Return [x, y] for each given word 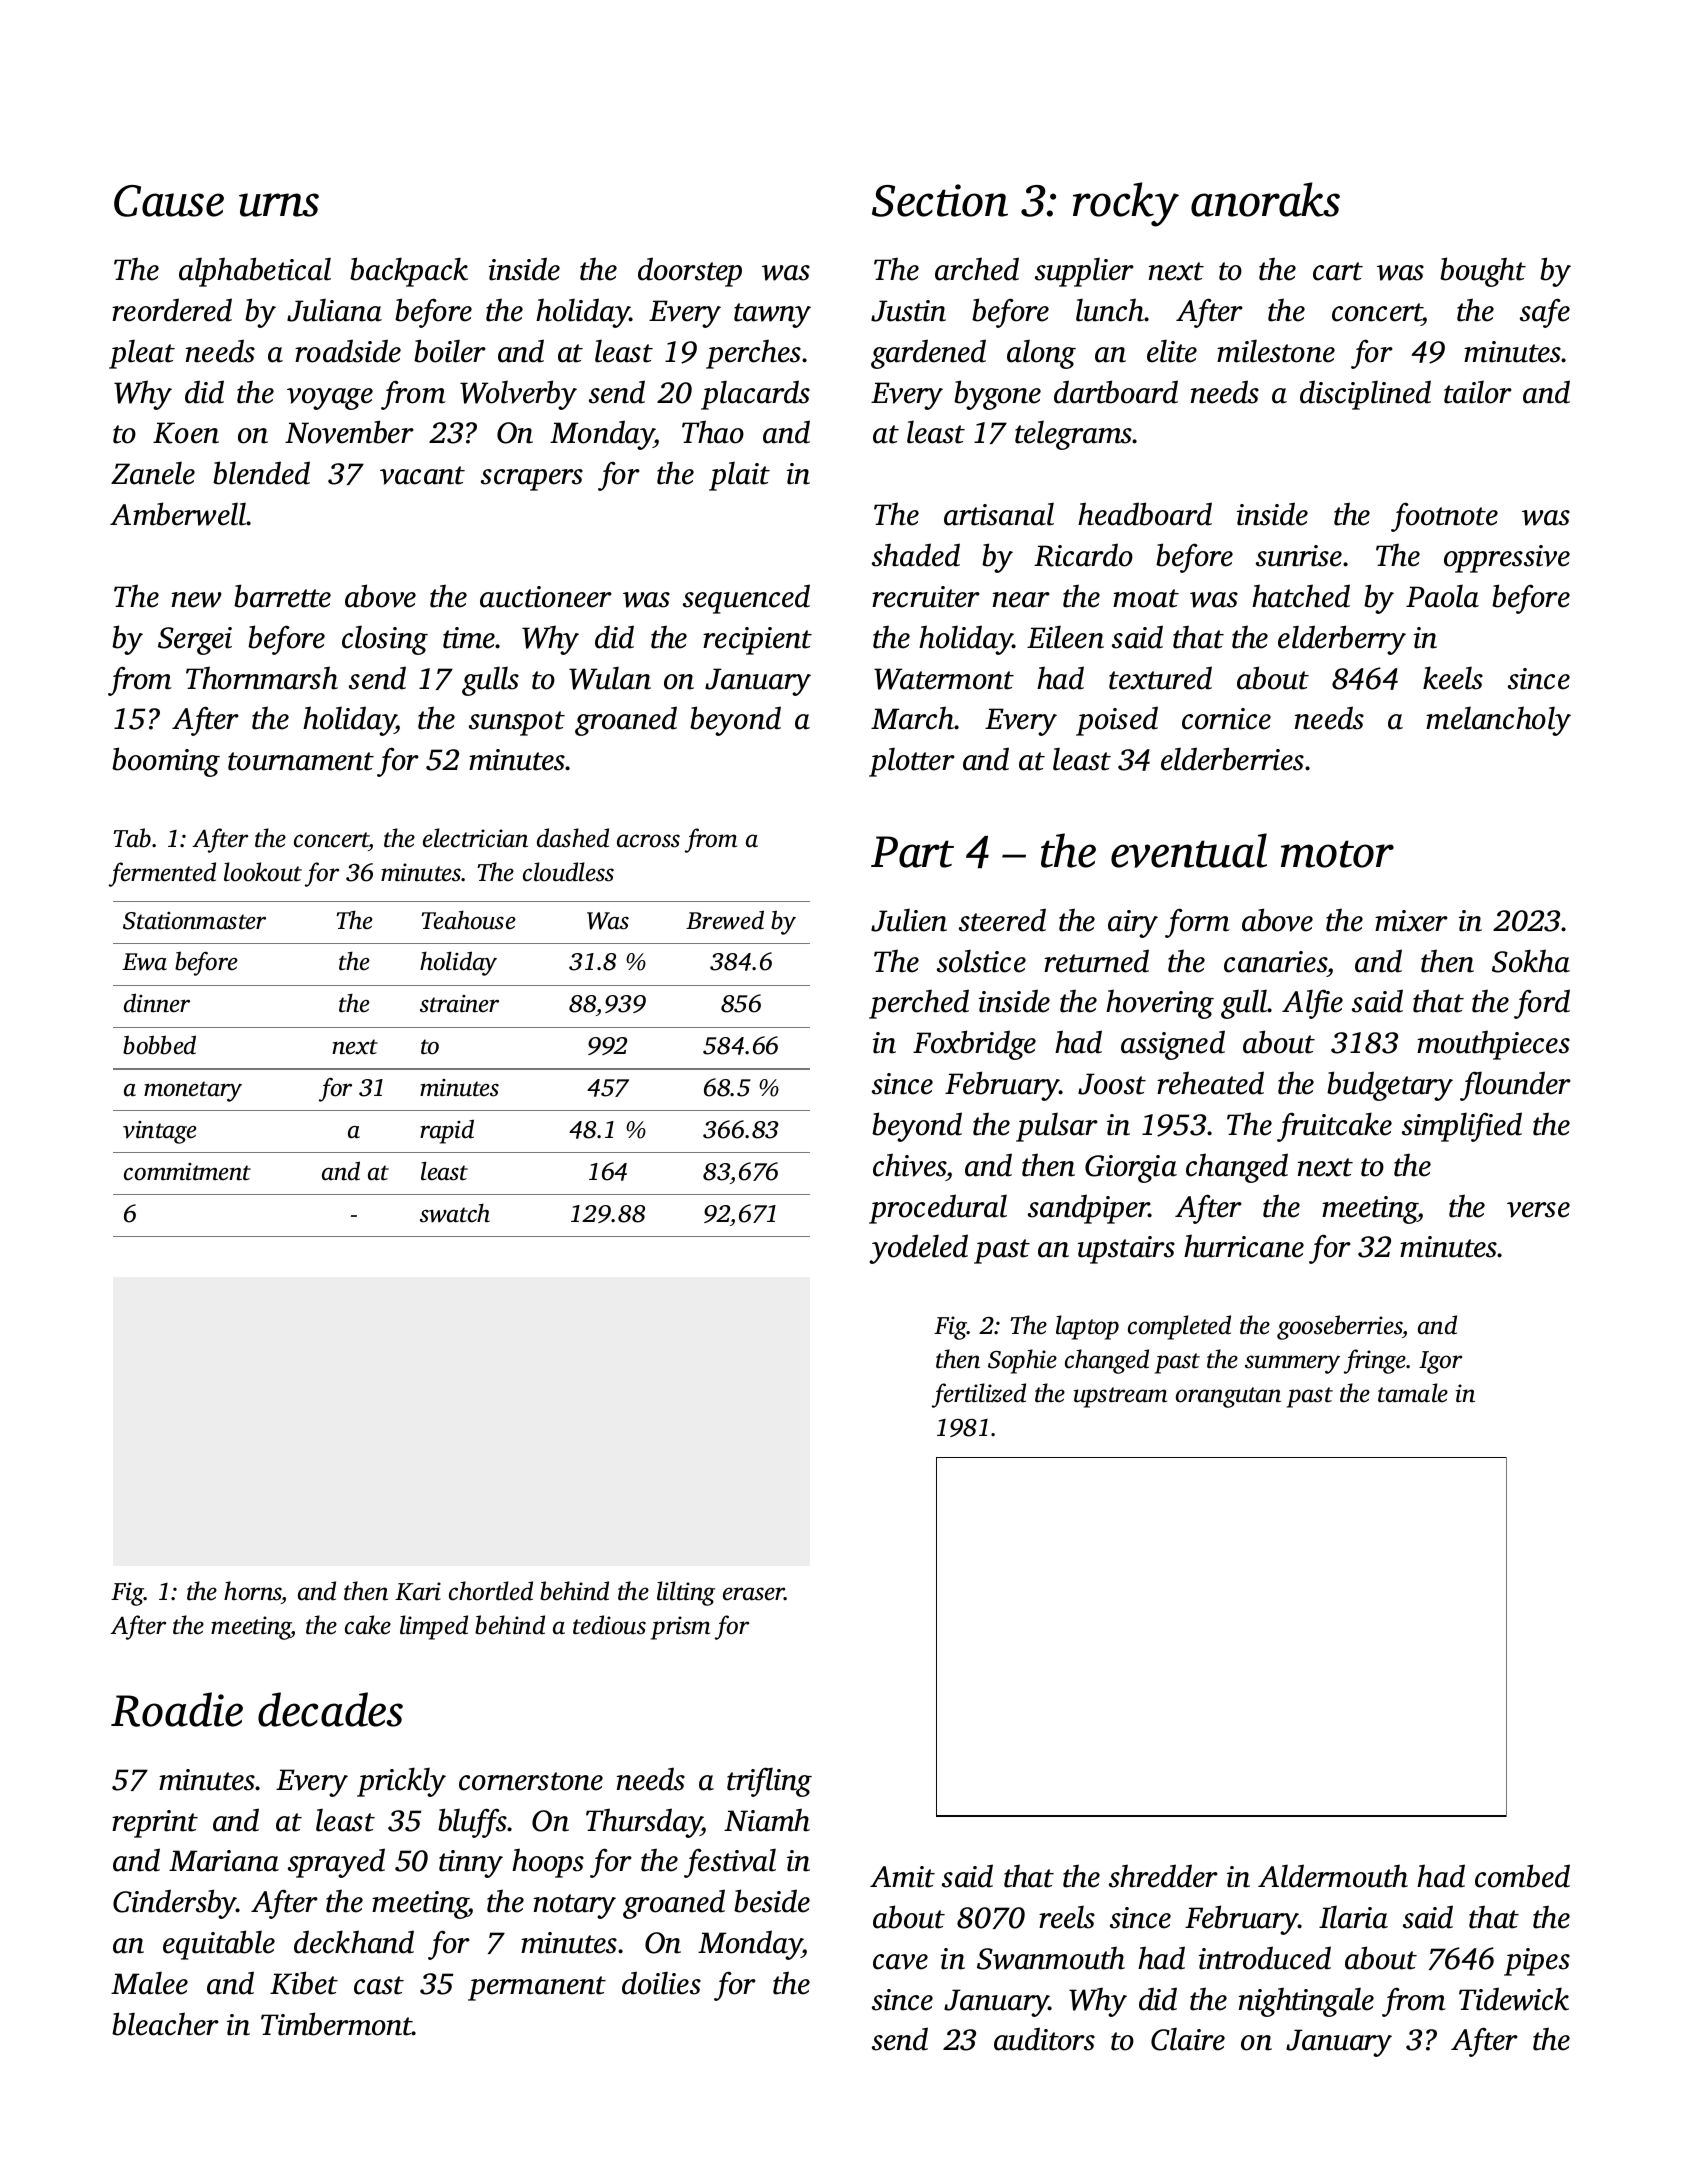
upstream [1120, 1397]
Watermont [944, 679]
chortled [491, 1591]
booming [166, 762]
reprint [155, 1824]
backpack [409, 272]
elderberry [1342, 640]
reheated [1210, 1083]
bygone [997, 395]
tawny [772, 315]
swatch [455, 1213]
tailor [1478, 392]
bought [1483, 272]
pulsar [1057, 1127]
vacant [422, 475]
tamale [1413, 1393]
